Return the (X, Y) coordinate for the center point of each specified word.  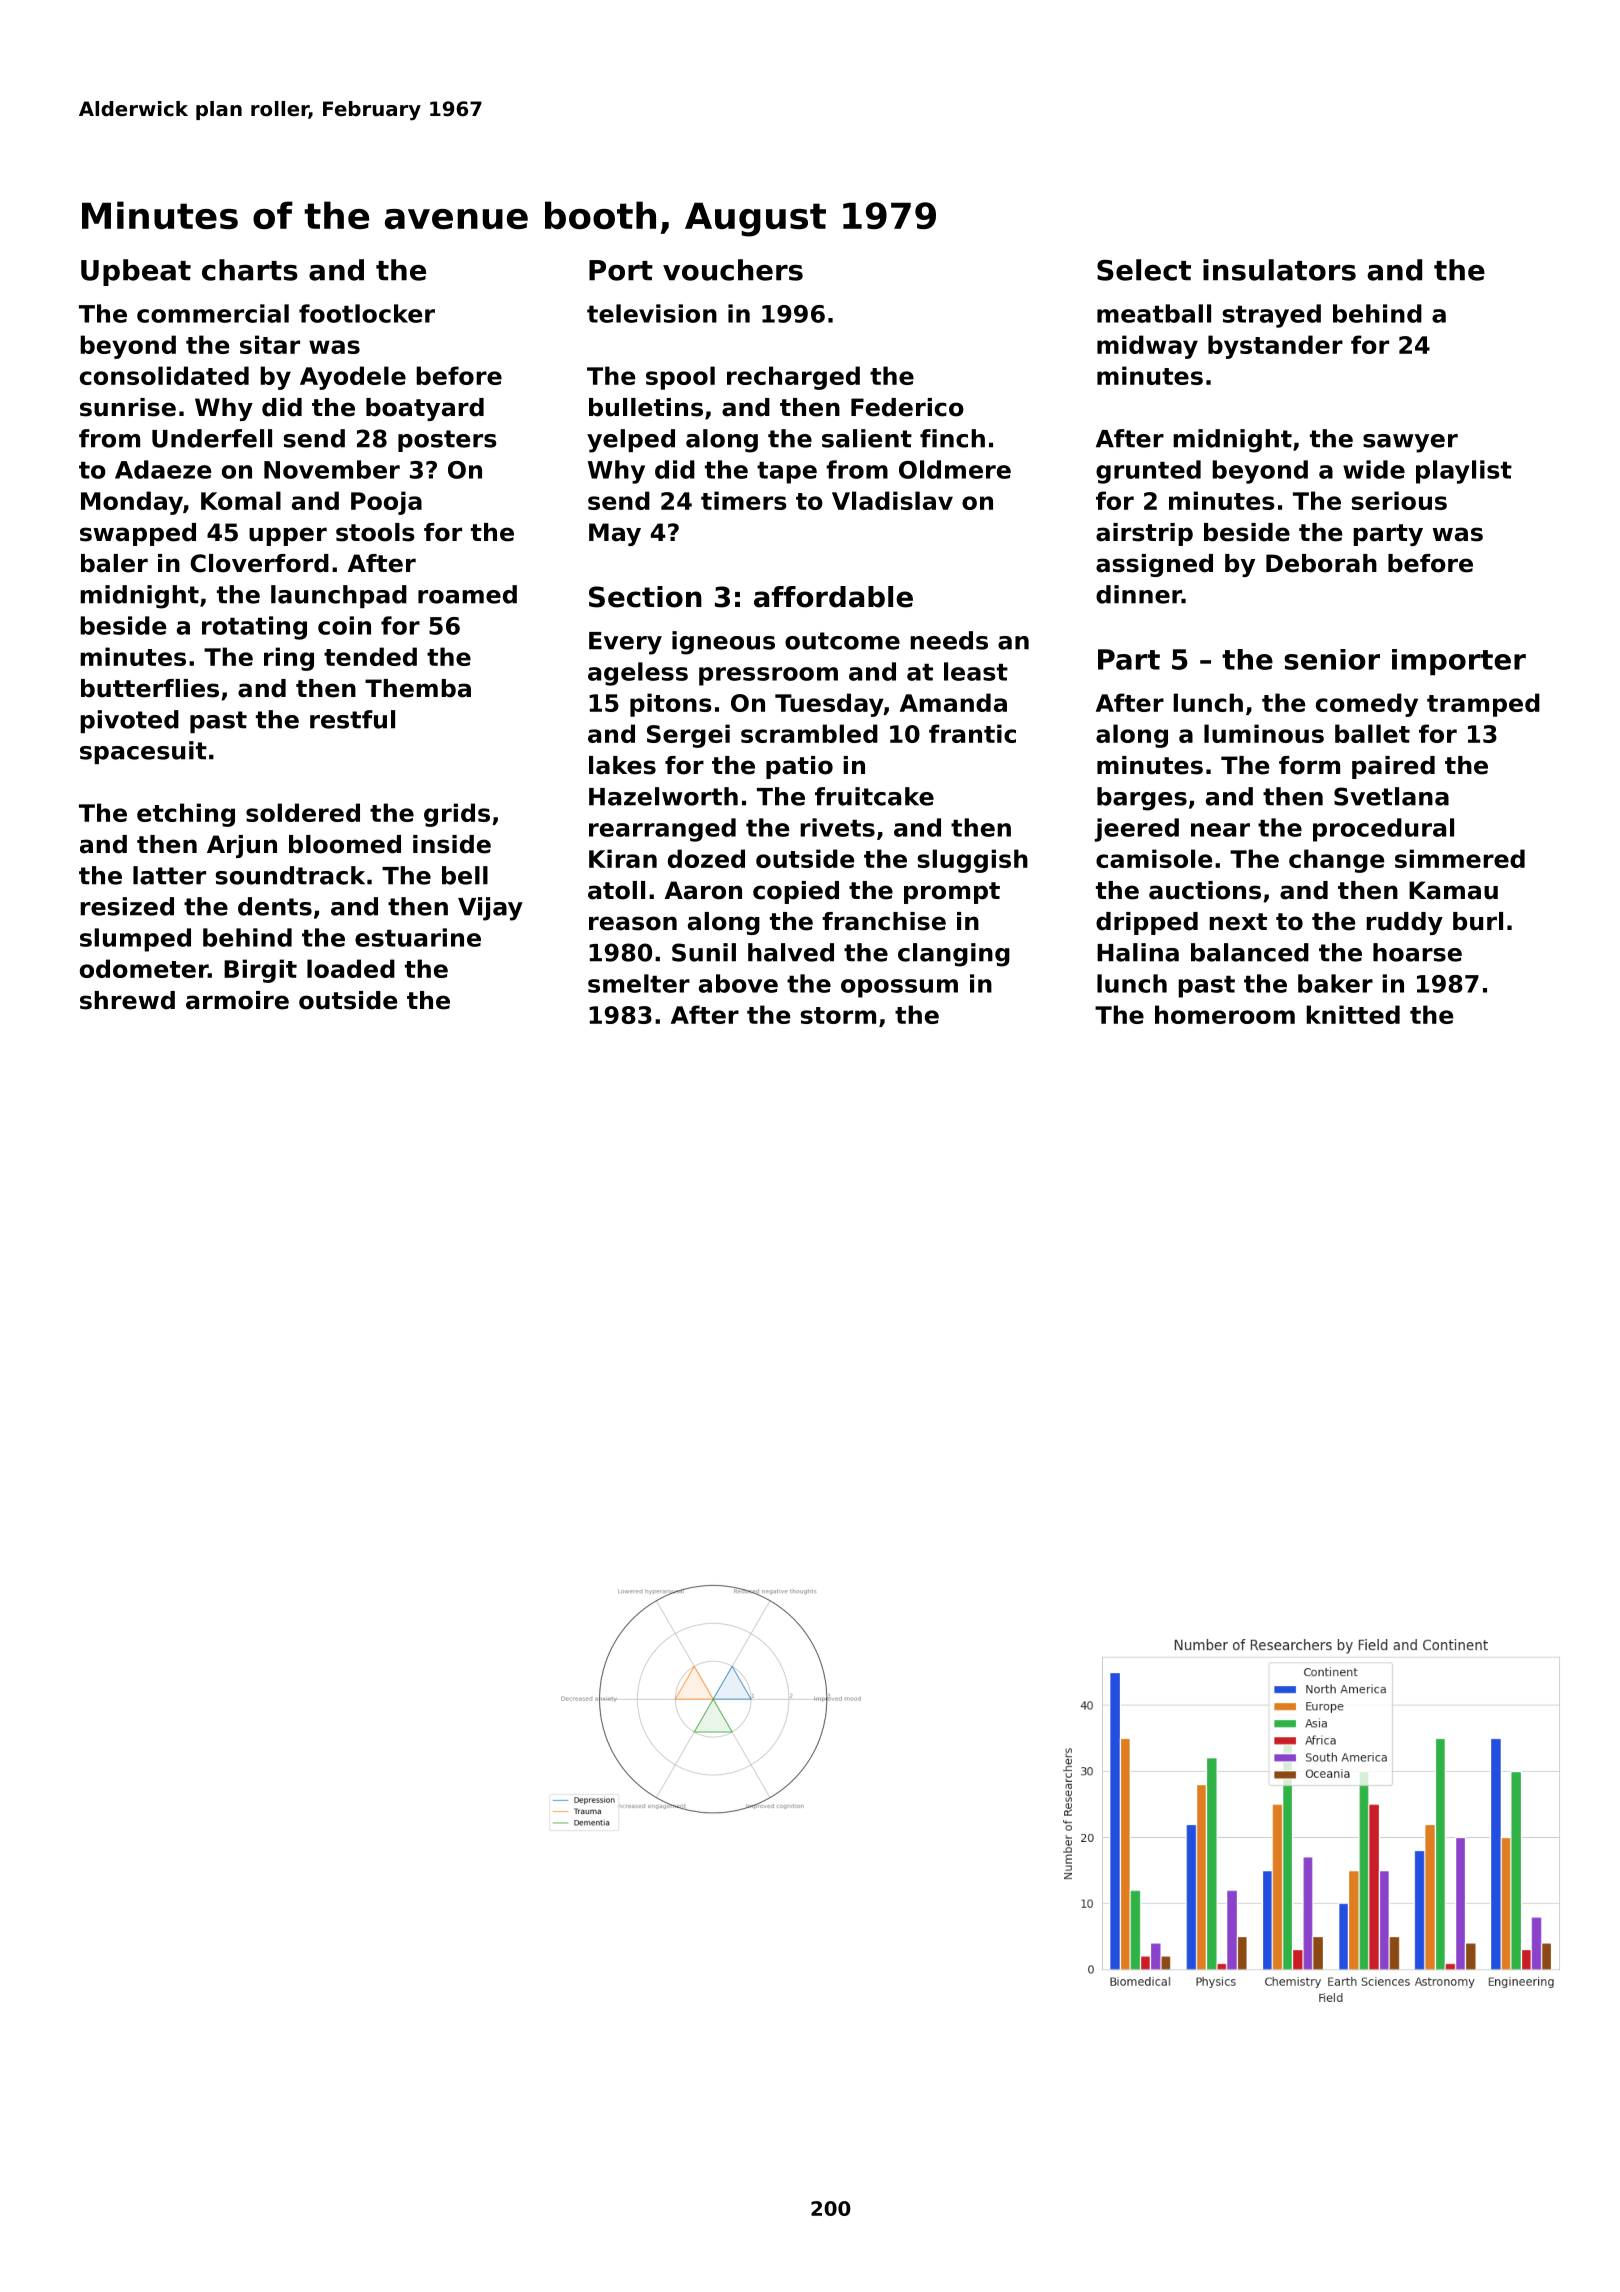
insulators (1279, 270)
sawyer (1410, 443)
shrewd (127, 1000)
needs (949, 640)
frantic (972, 733)
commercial (213, 313)
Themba (418, 688)
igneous (723, 643)
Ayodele (353, 378)
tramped (1483, 705)
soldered (303, 812)
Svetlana (1391, 796)
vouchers (733, 270)
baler (114, 563)
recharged (793, 378)
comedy (1367, 705)
